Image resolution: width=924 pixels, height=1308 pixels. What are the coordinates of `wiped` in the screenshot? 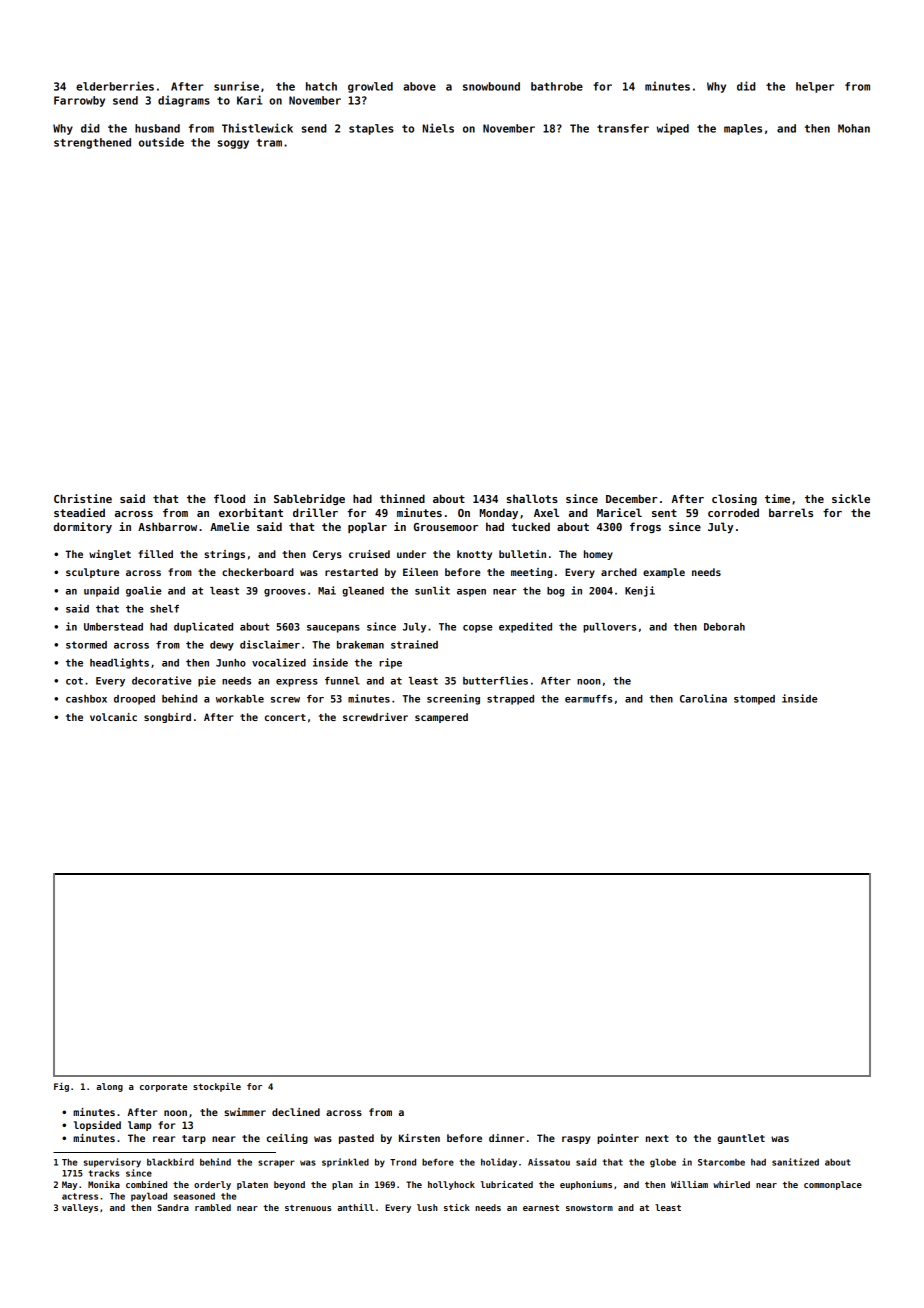 It's located at (673, 129).
